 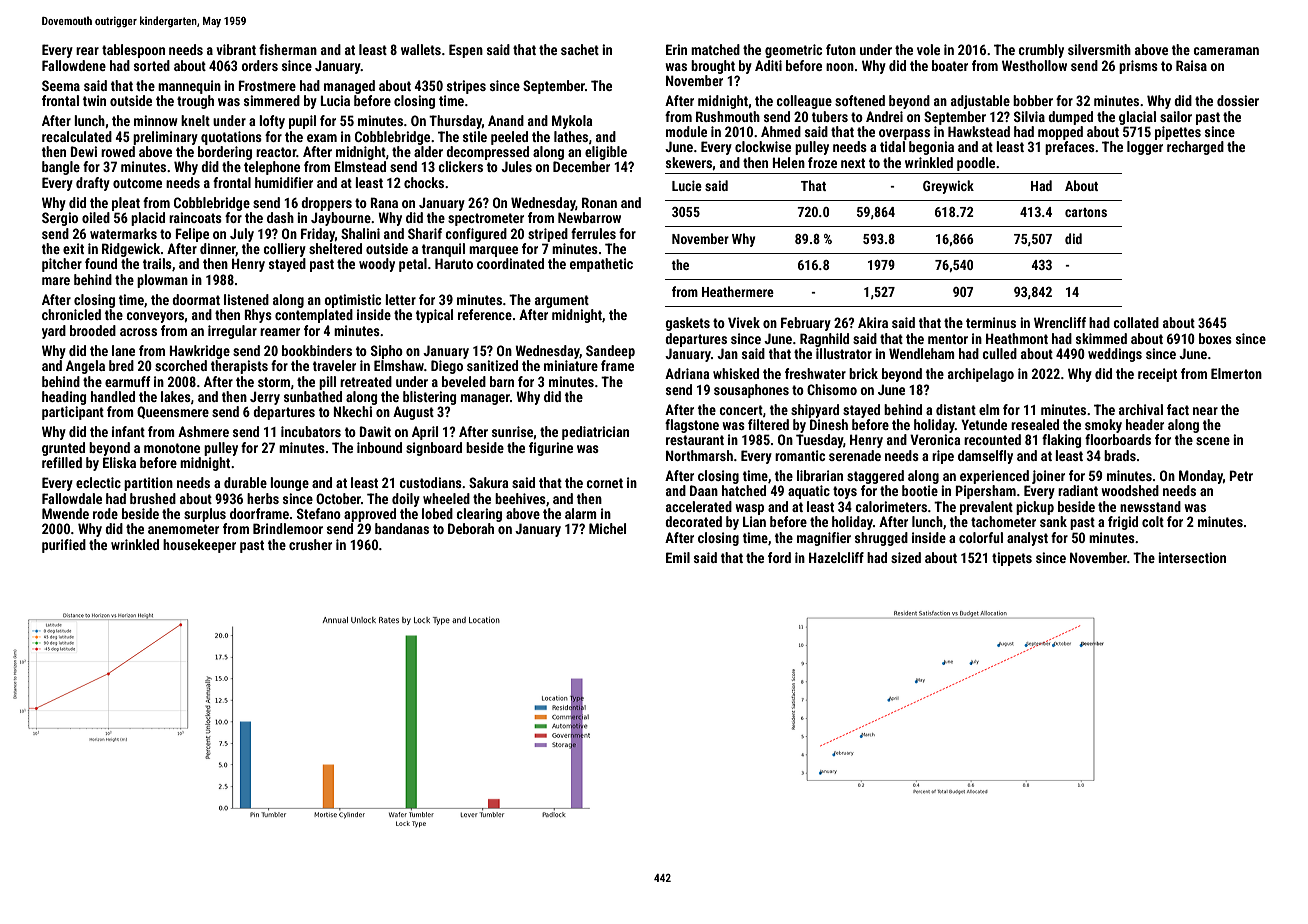 I want to click on lathes, so click(x=571, y=136).
